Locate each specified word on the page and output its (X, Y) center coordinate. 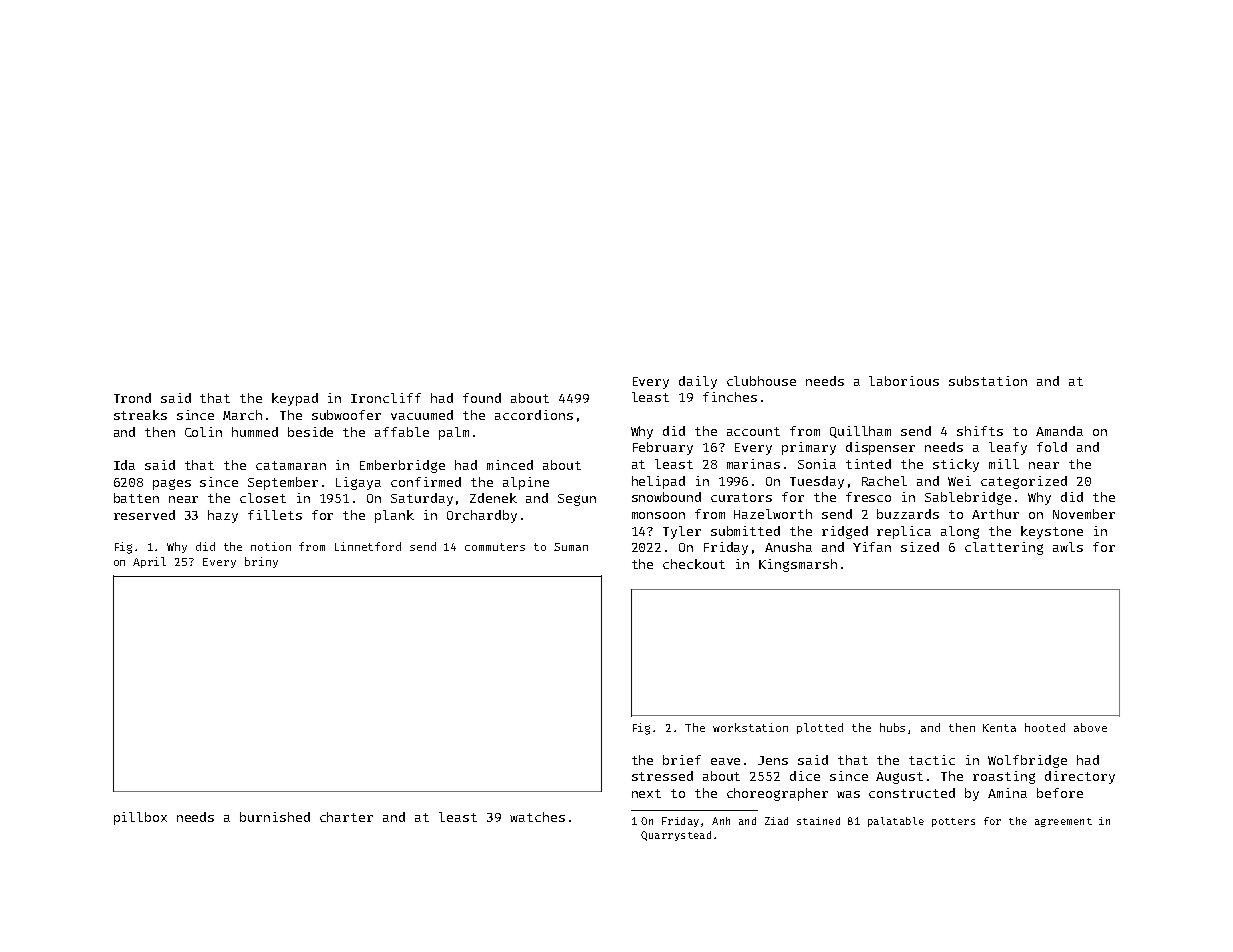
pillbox (140, 818)
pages (172, 484)
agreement (1063, 822)
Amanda (1059, 431)
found (482, 398)
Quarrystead (676, 836)
